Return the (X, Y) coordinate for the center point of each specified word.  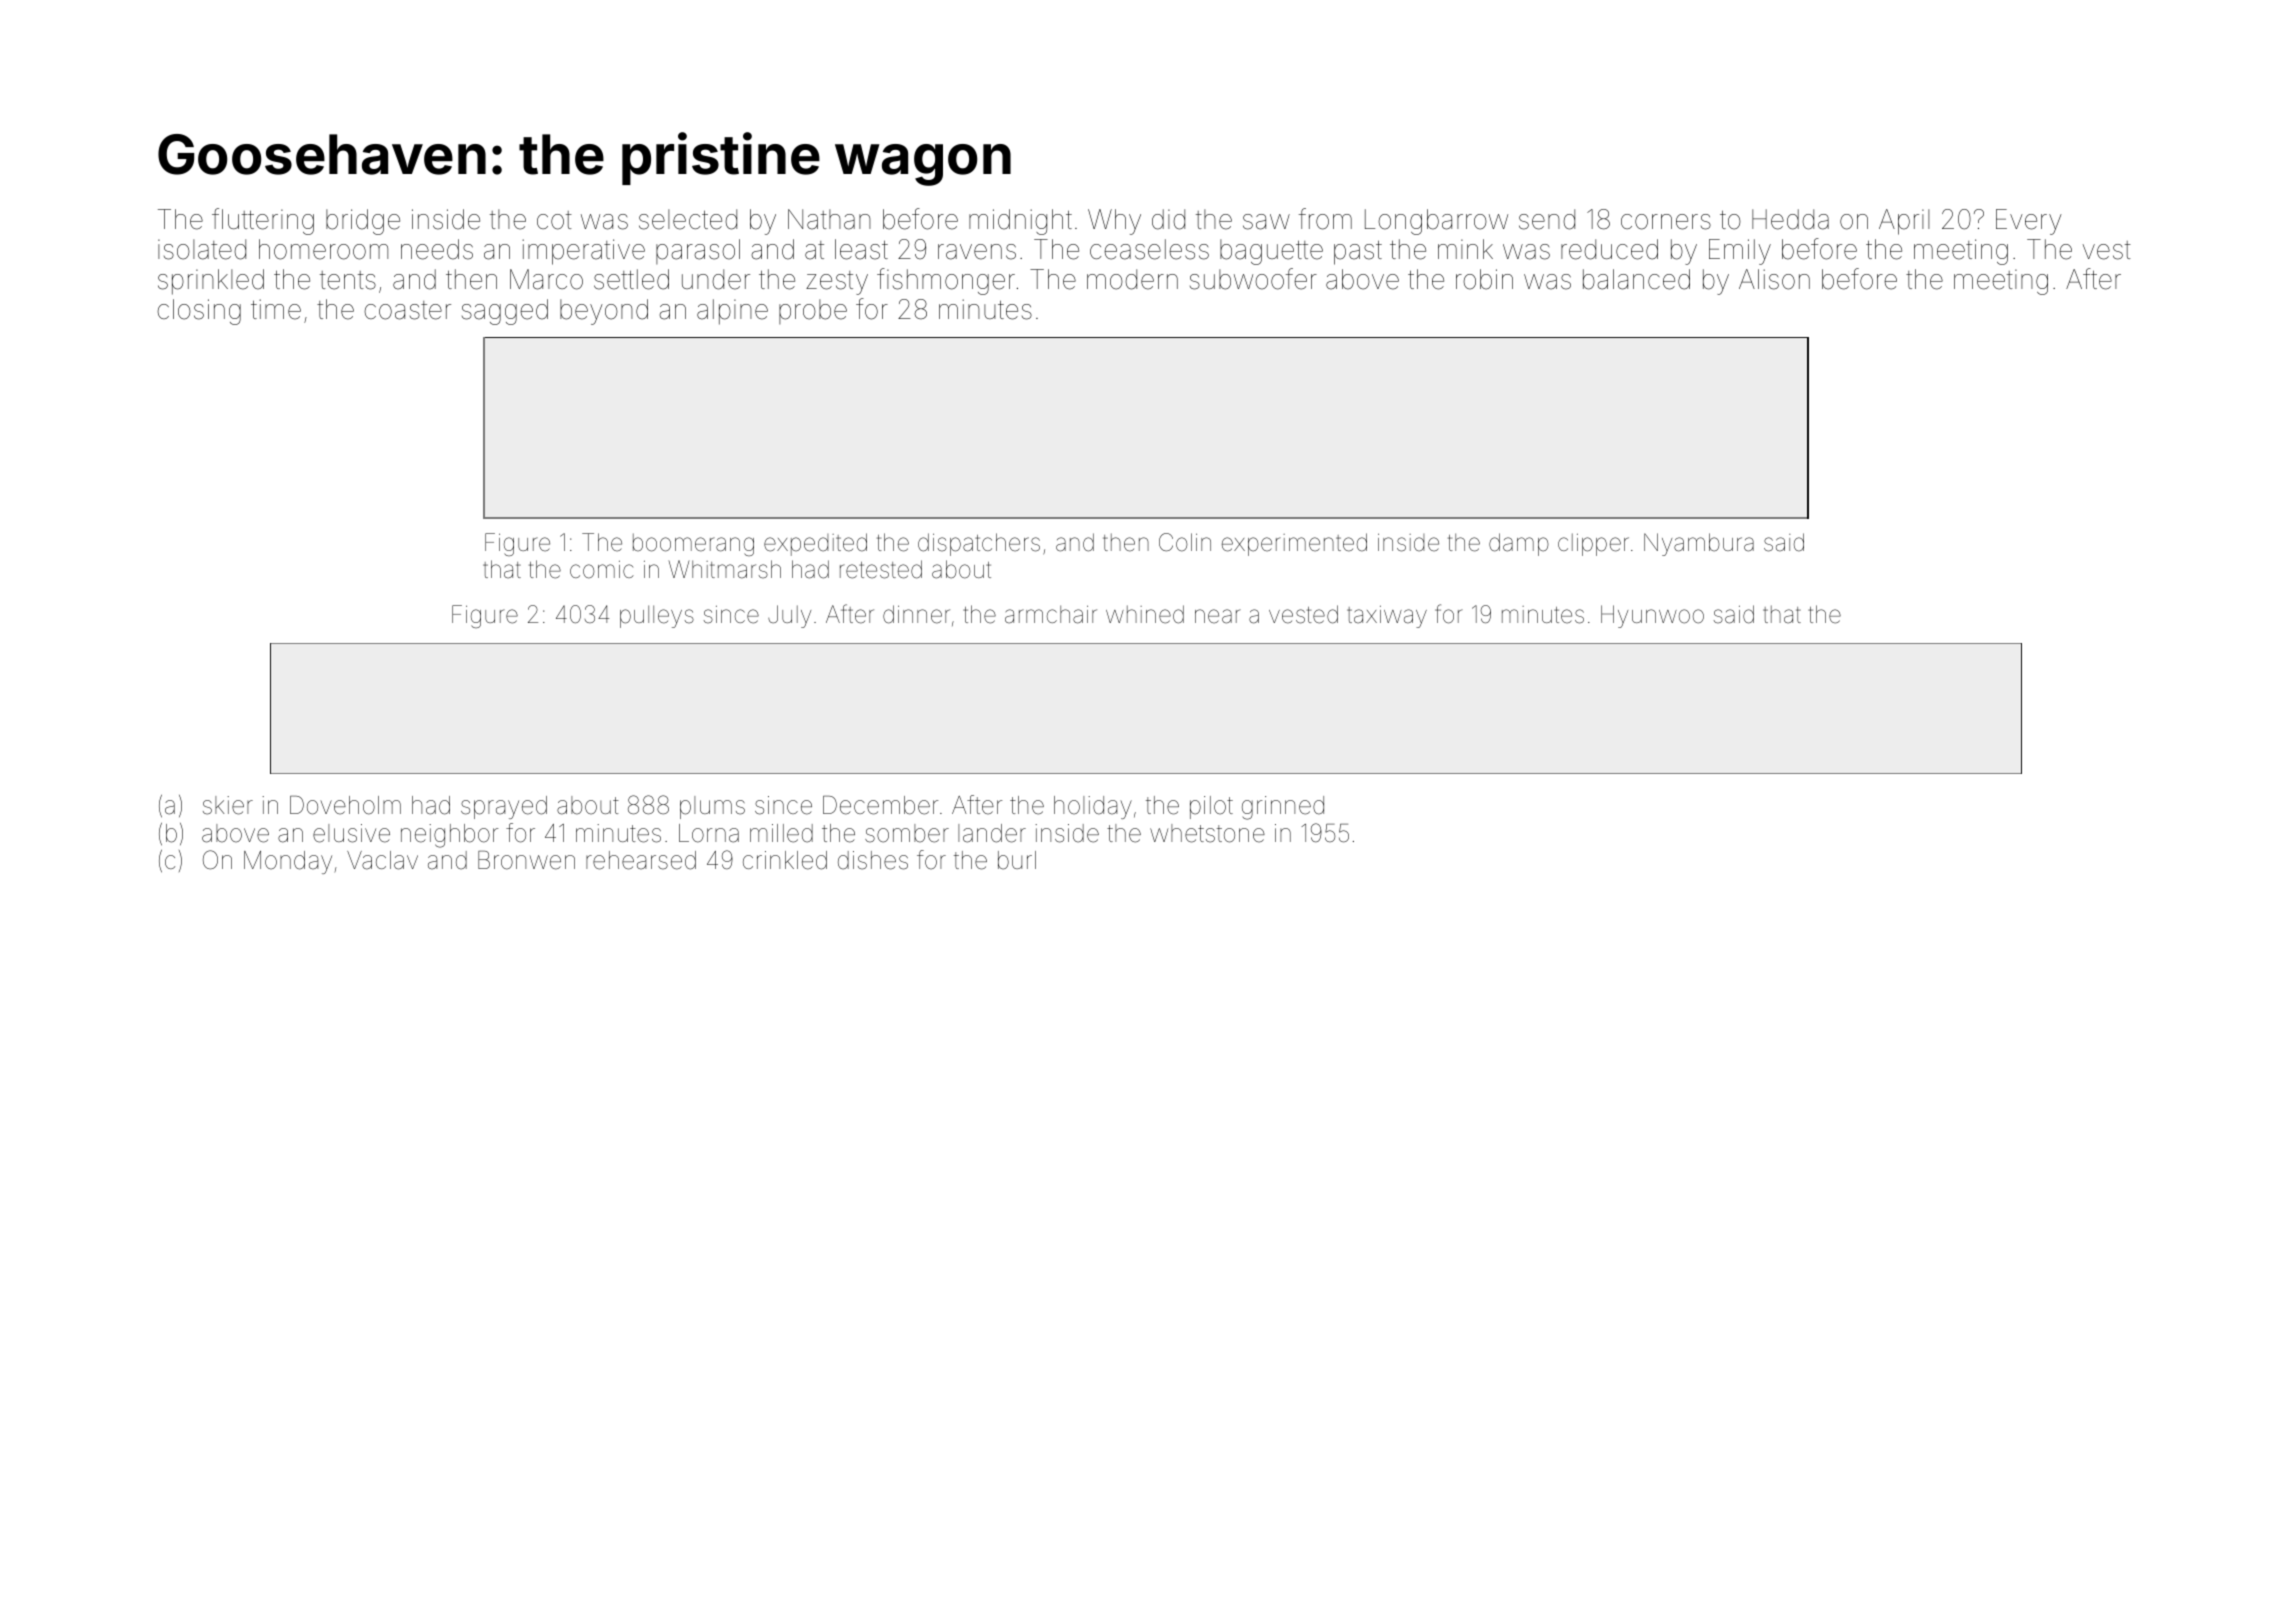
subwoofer (1253, 279)
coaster (407, 310)
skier (228, 805)
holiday (1093, 807)
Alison (1774, 279)
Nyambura (1699, 544)
